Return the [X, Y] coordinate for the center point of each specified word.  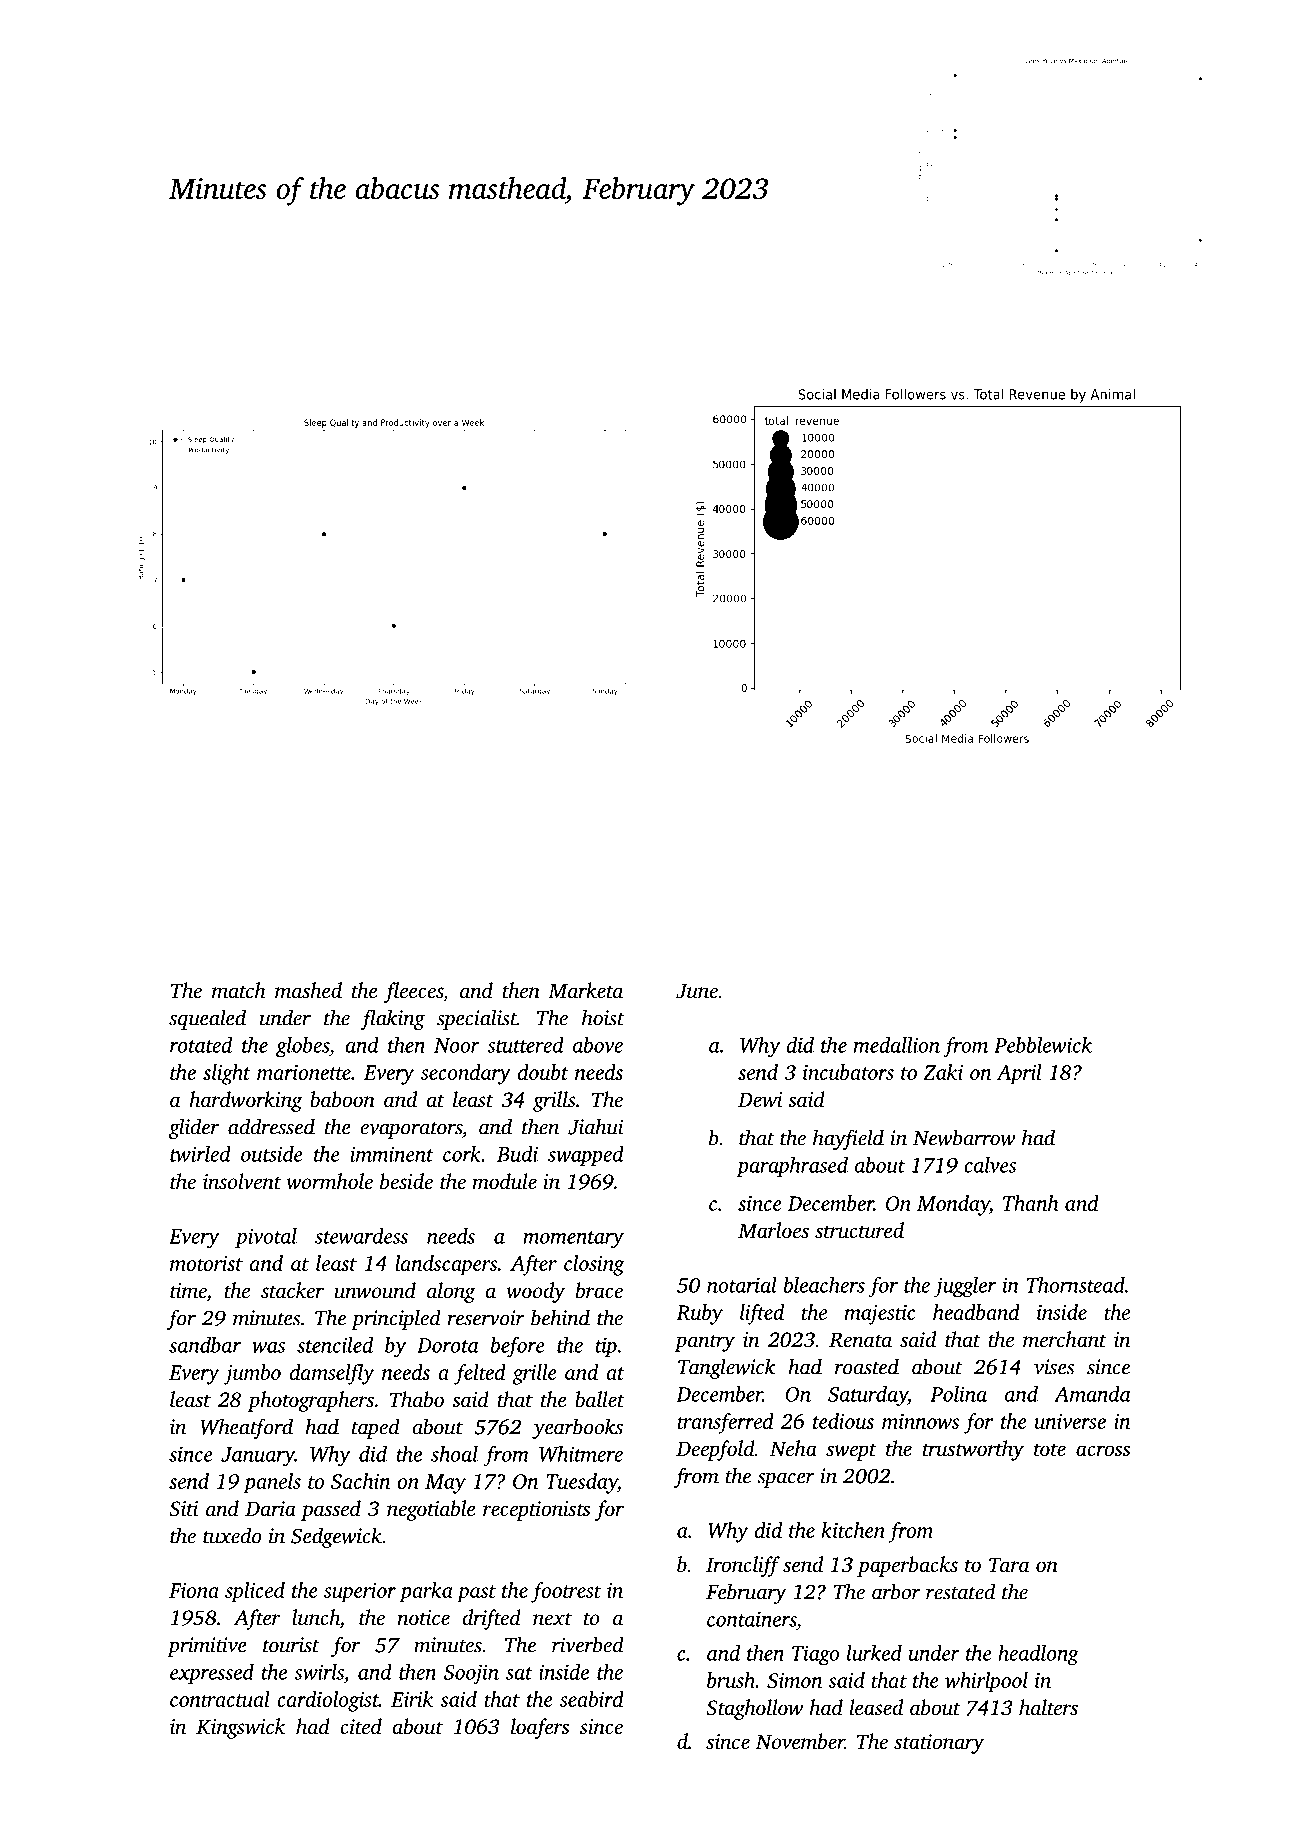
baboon [342, 1099]
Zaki [943, 1072]
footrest [566, 1592]
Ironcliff [743, 1566]
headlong [1038, 1655]
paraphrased [792, 1167]
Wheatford [246, 1428]
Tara [1009, 1564]
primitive [207, 1647]
